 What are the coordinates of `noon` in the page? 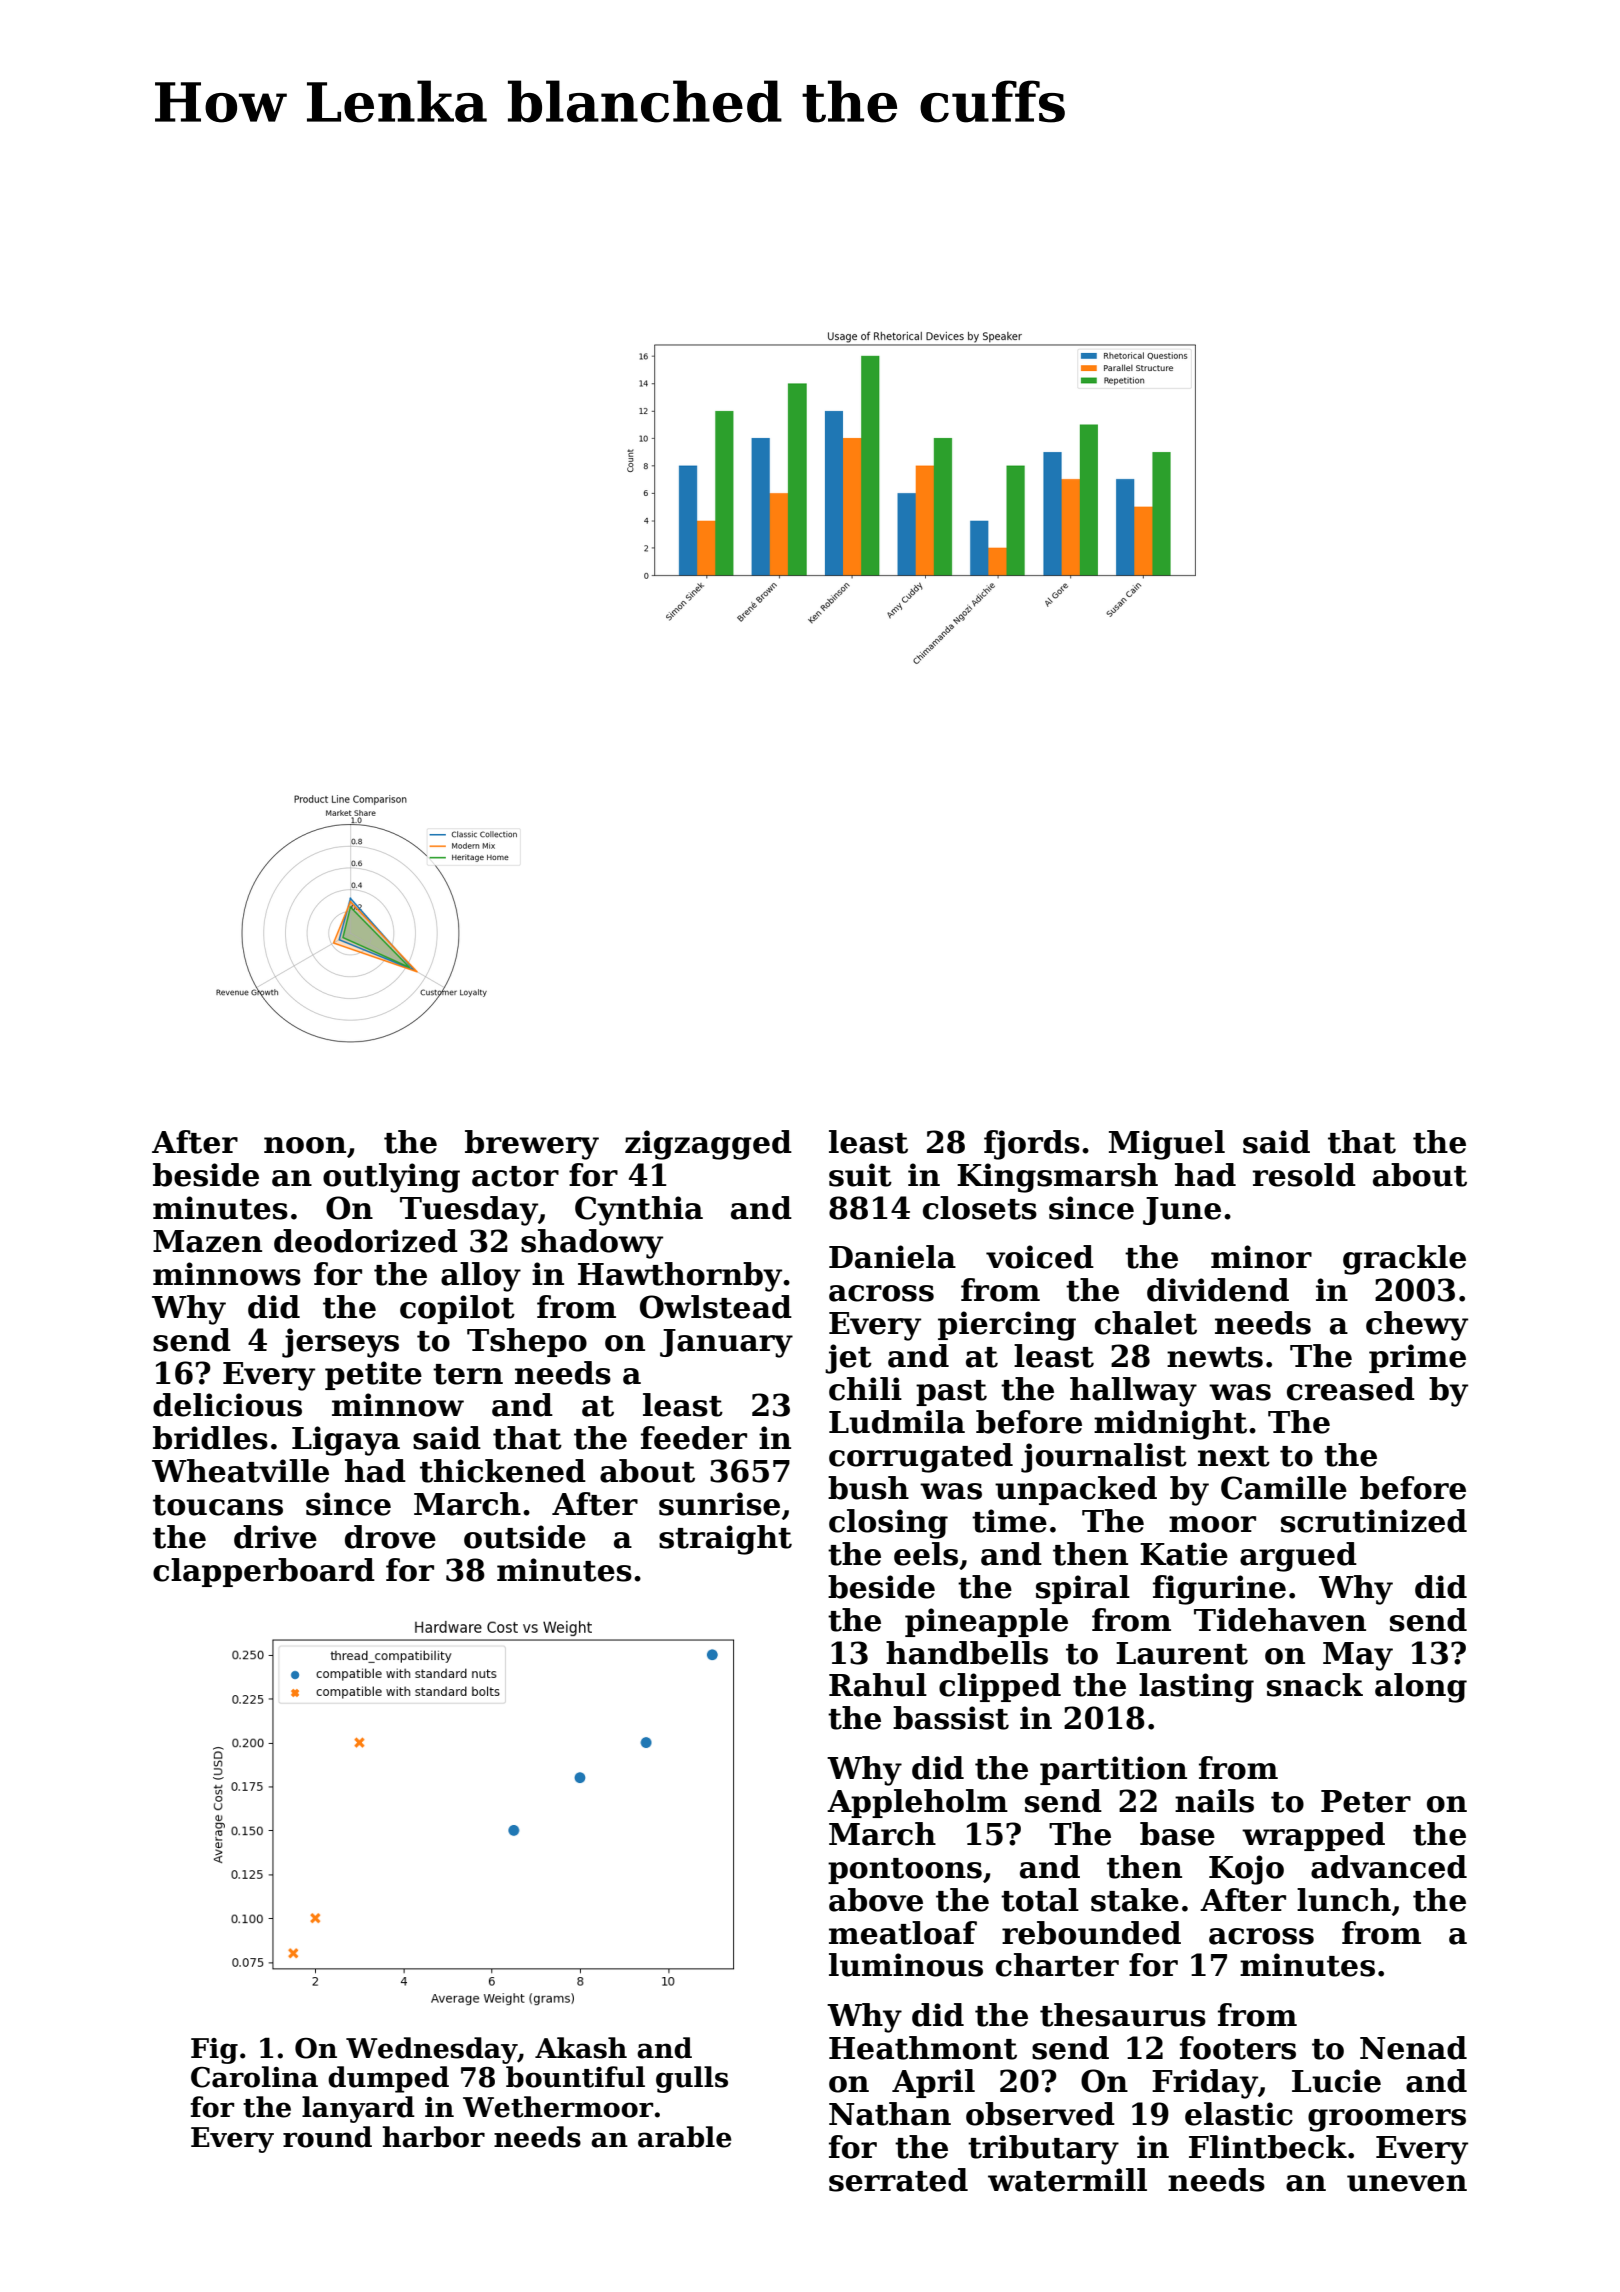 It's located at (305, 1145).
